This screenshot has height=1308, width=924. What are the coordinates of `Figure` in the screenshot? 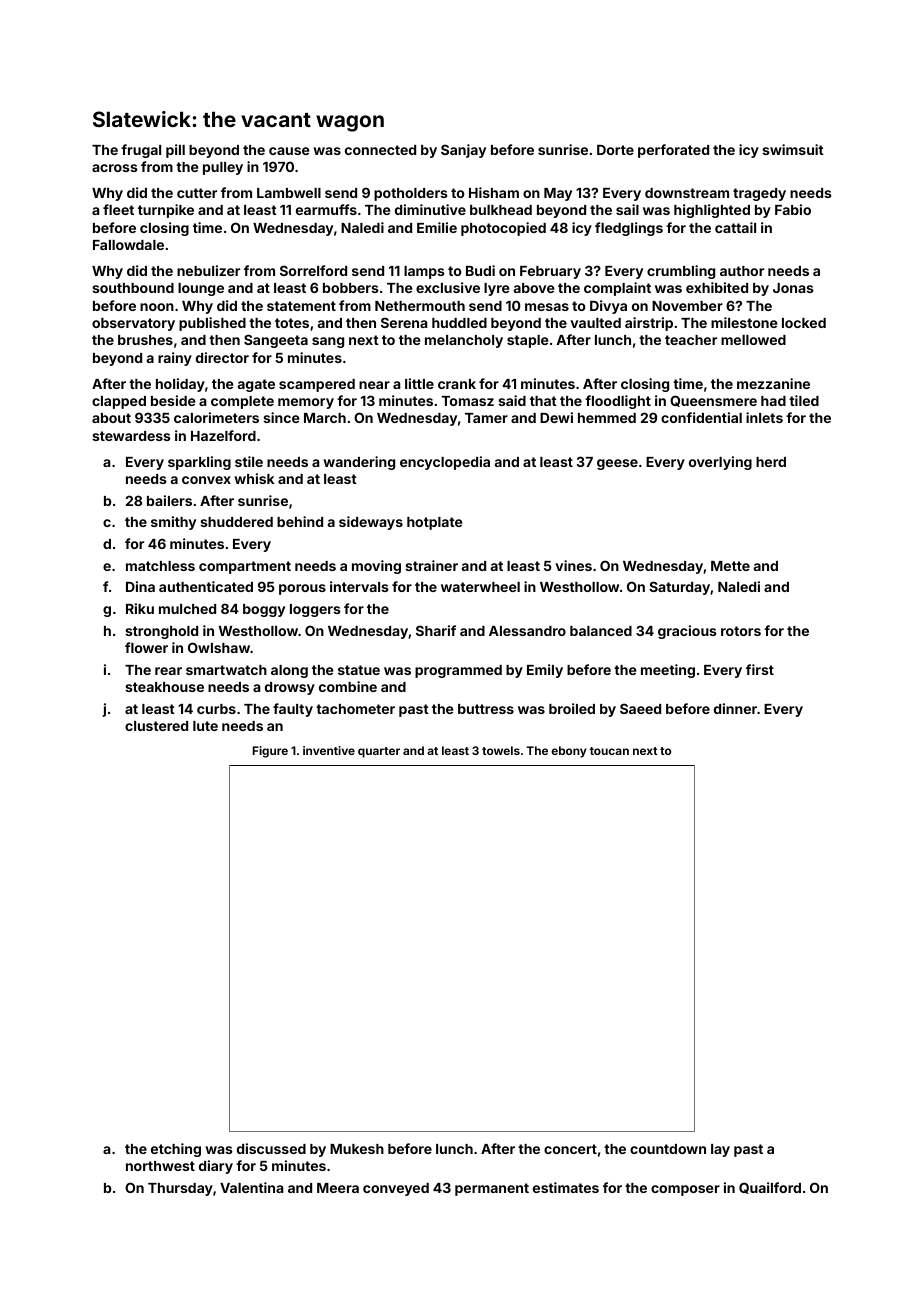 It's located at (270, 752).
